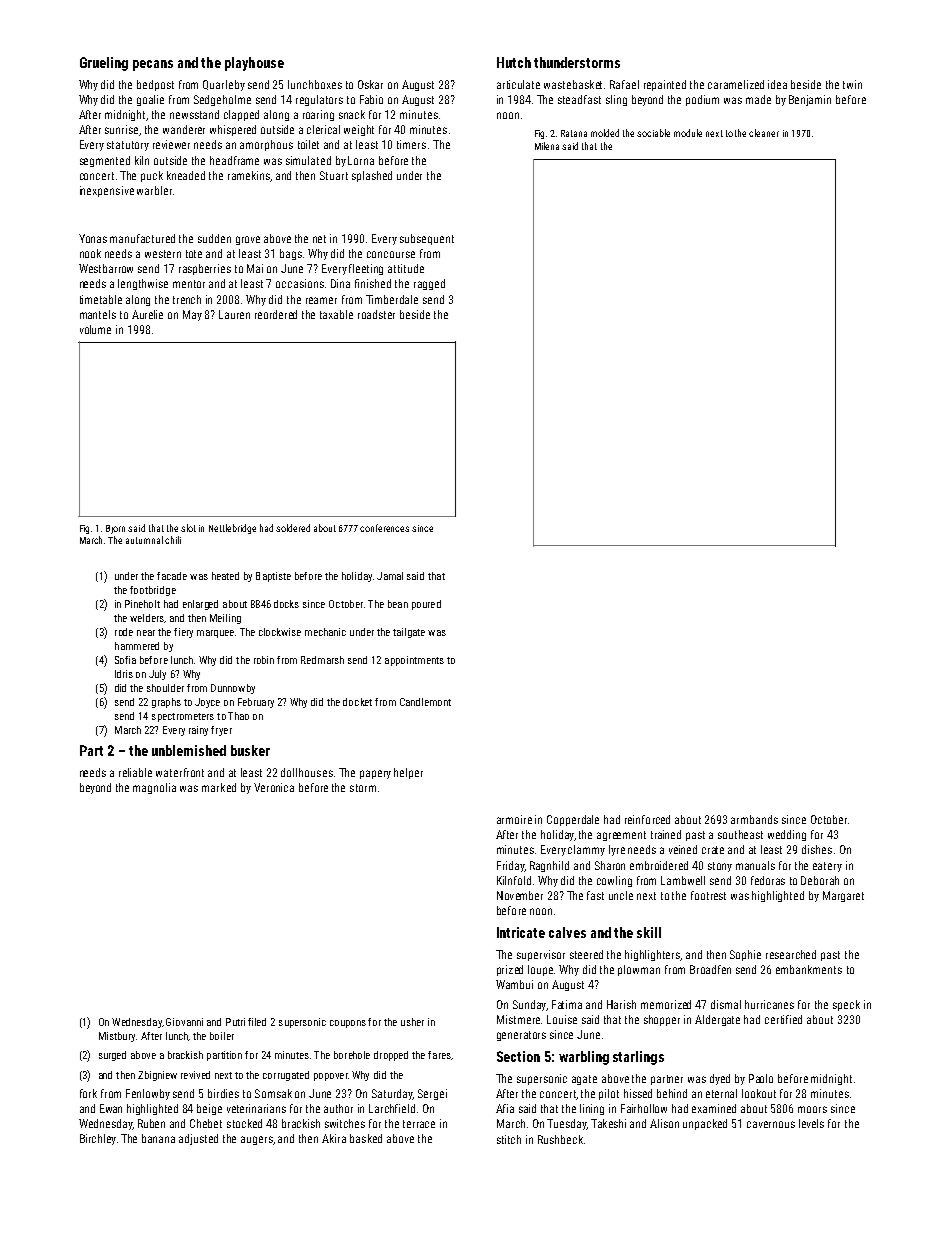 This screenshot has height=1233, width=952. I want to click on Ewan, so click(111, 1108).
